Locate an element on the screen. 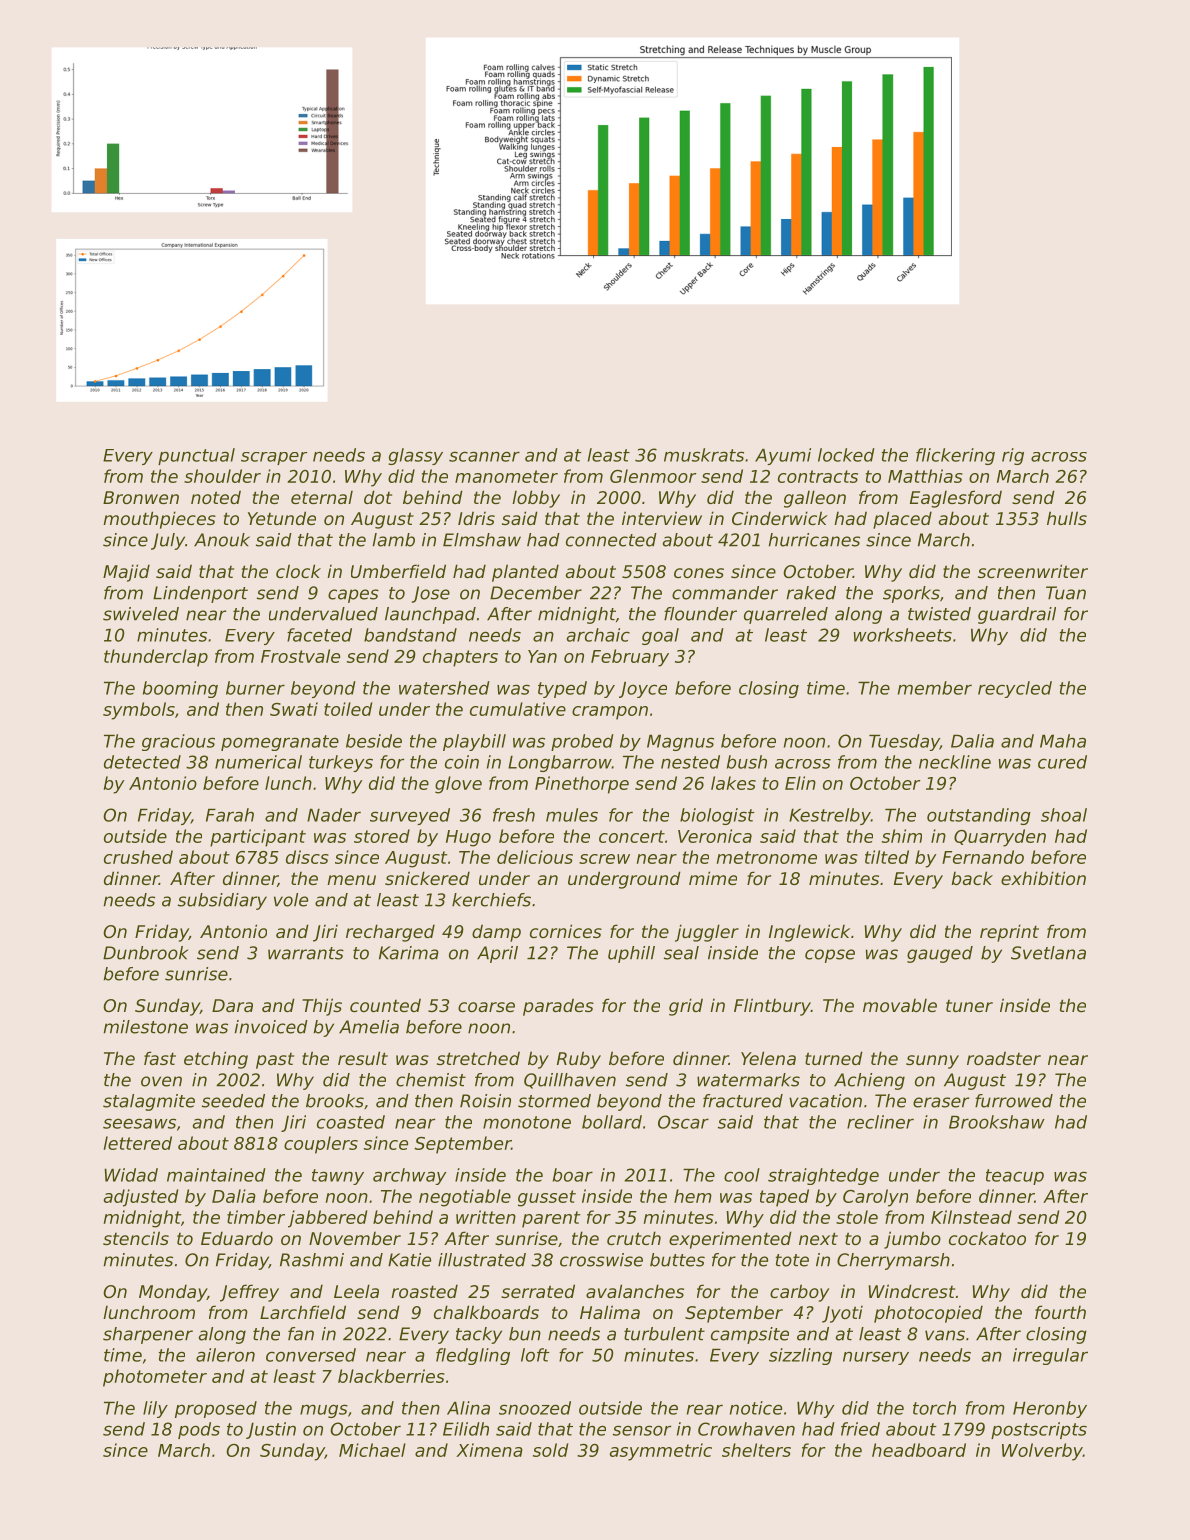 The image size is (1190, 1540). Ximena is located at coordinates (489, 1450).
